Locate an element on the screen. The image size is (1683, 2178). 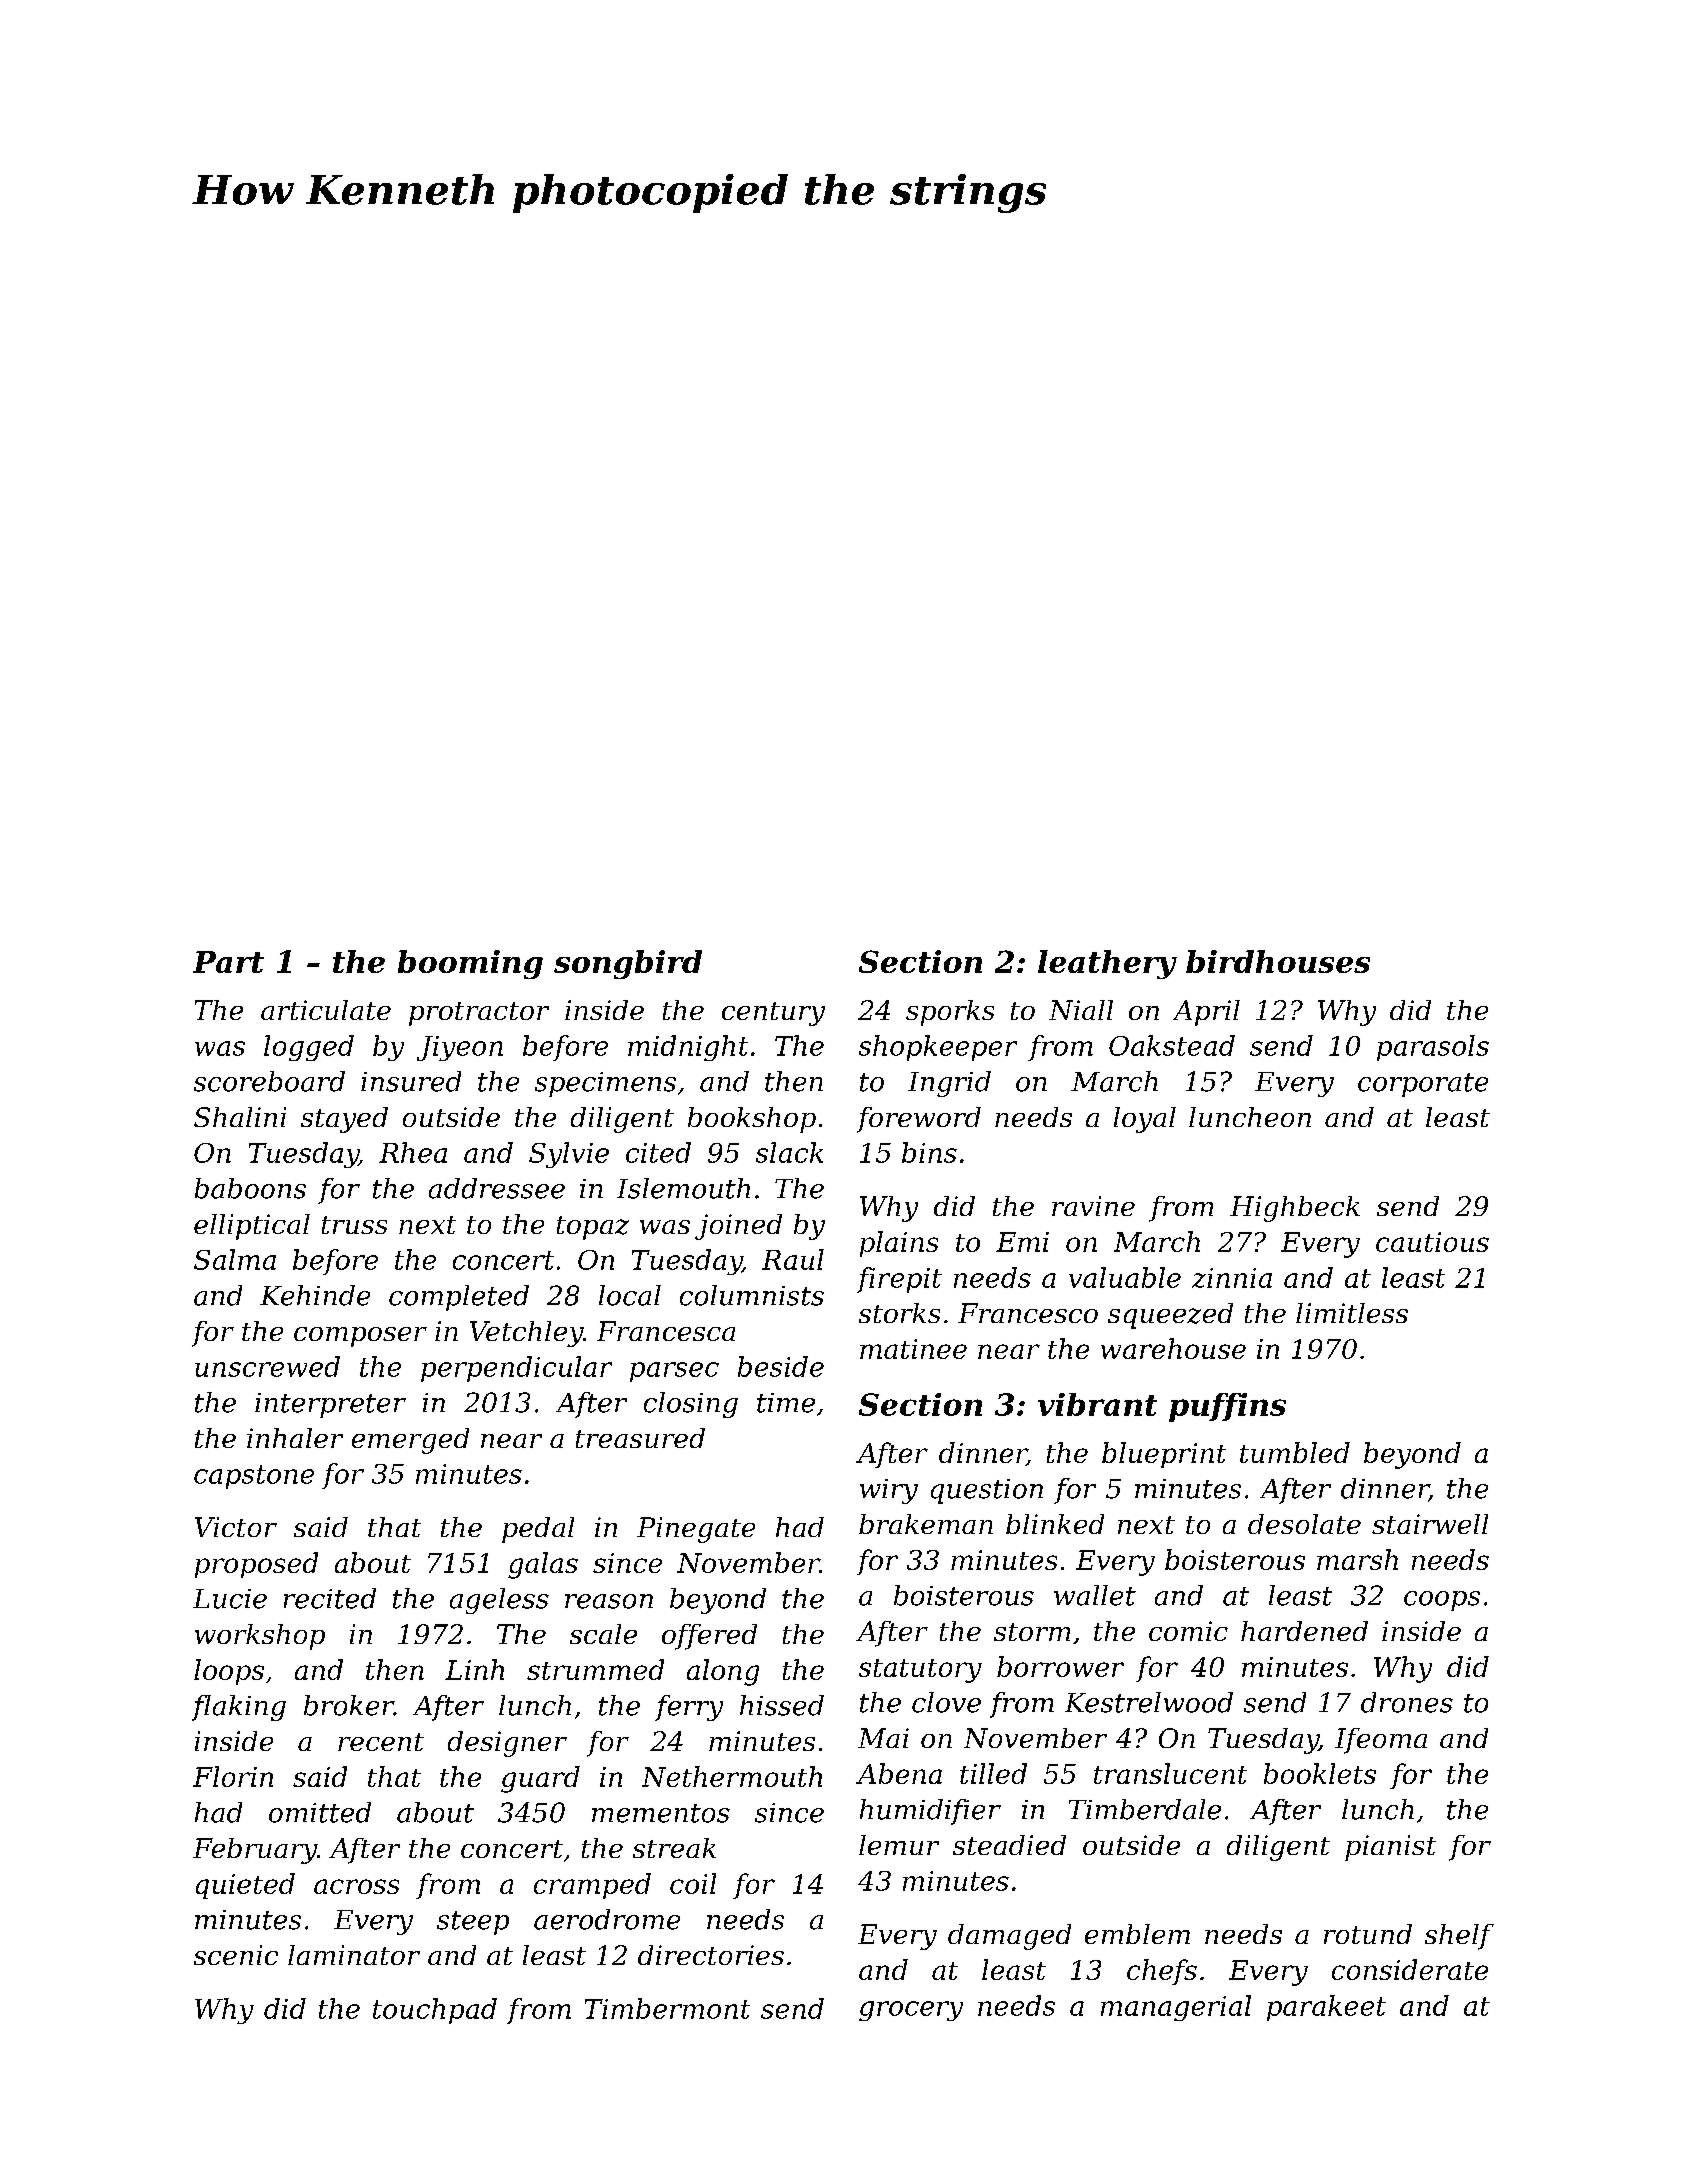
treasured is located at coordinates (640, 1438).
